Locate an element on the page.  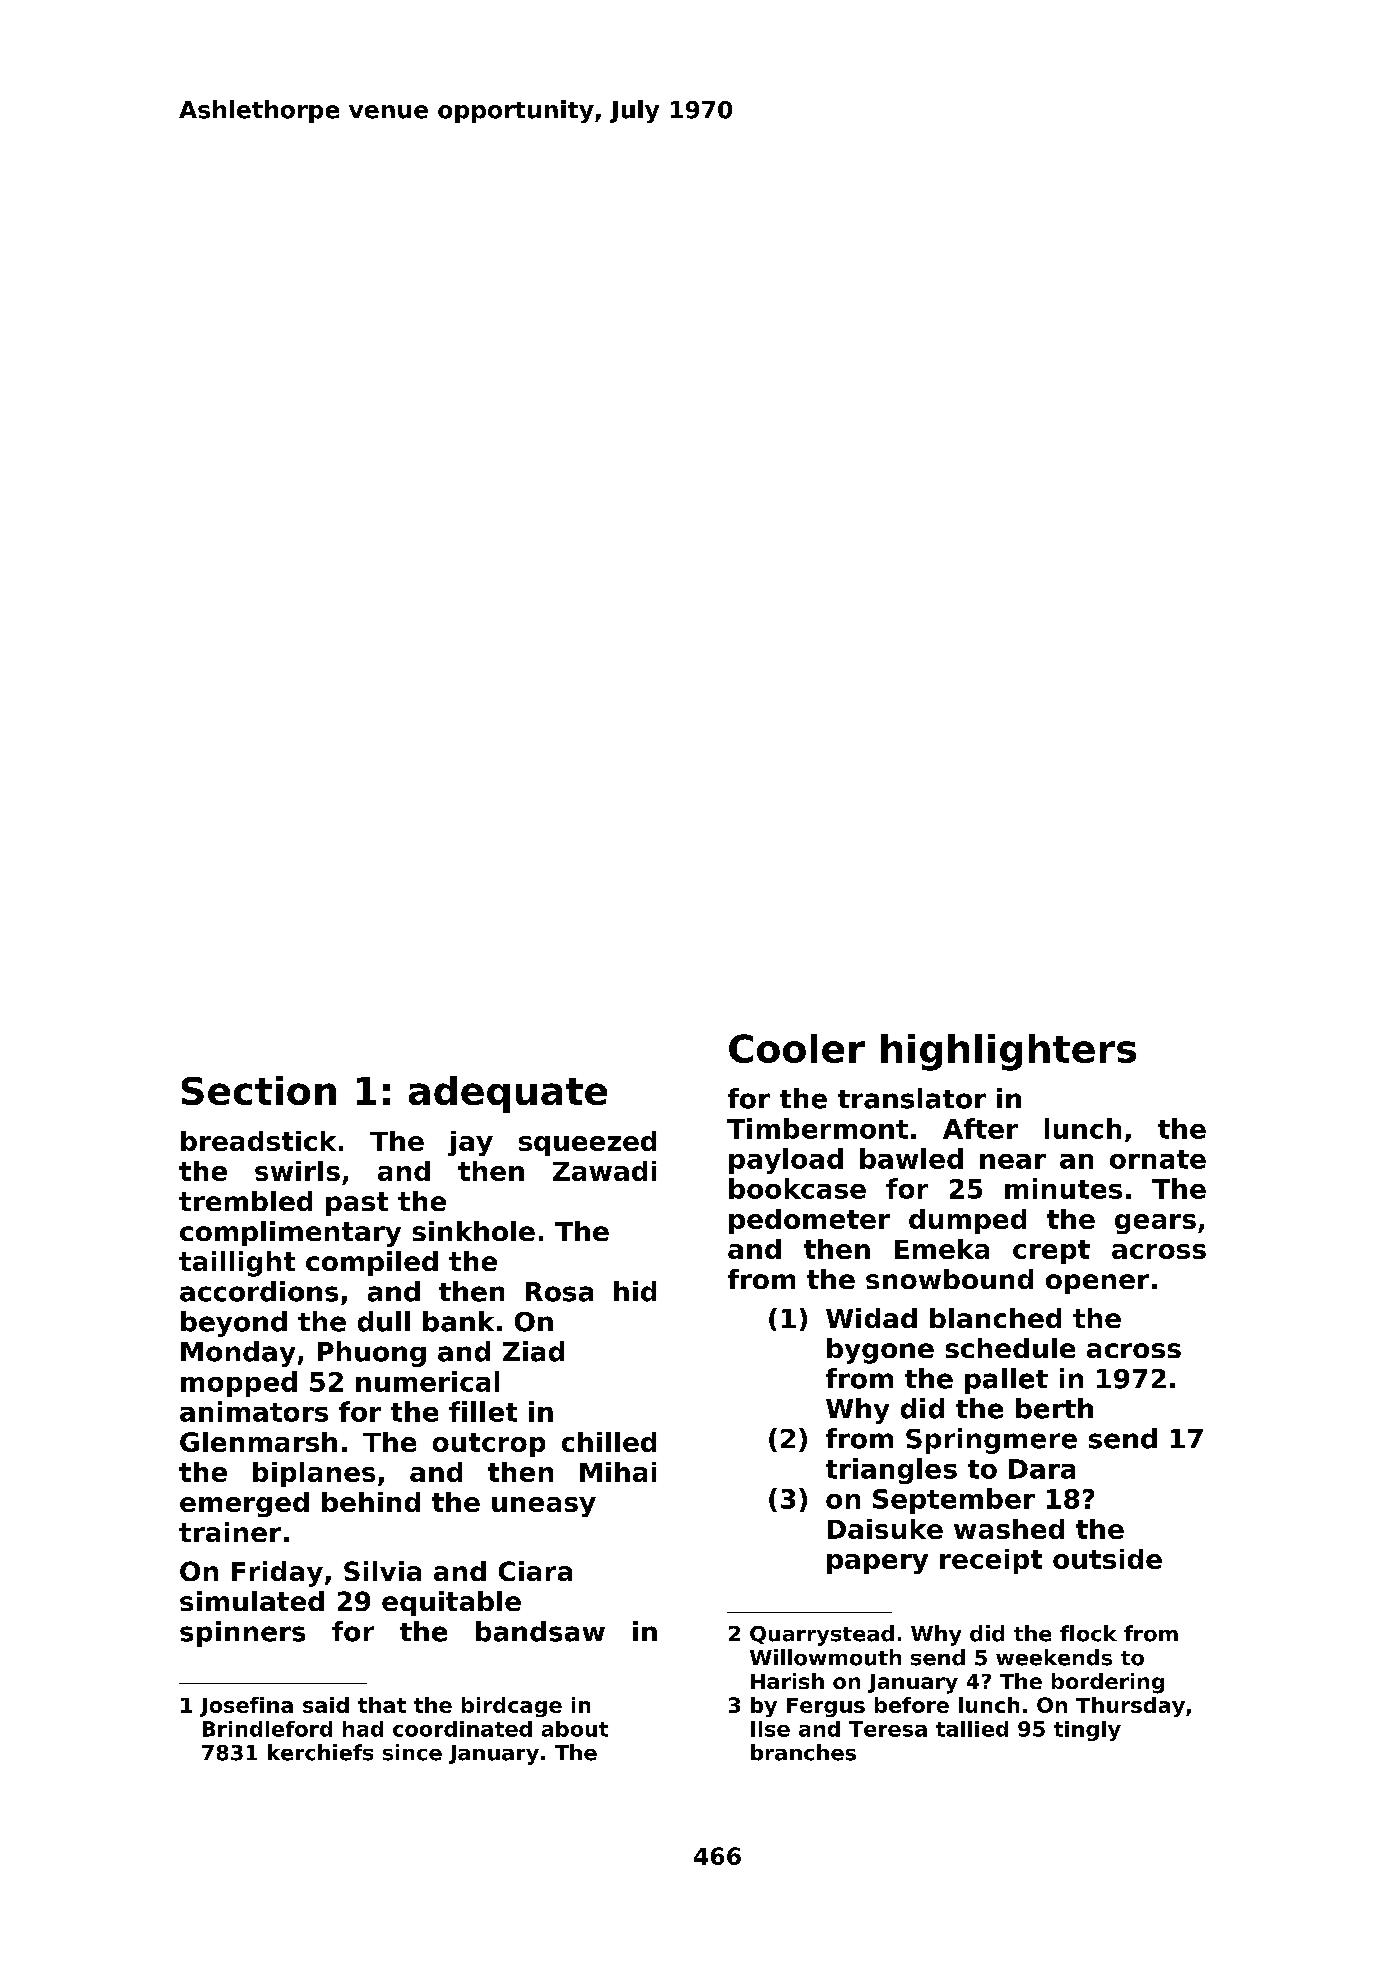
about is located at coordinates (575, 1729).
